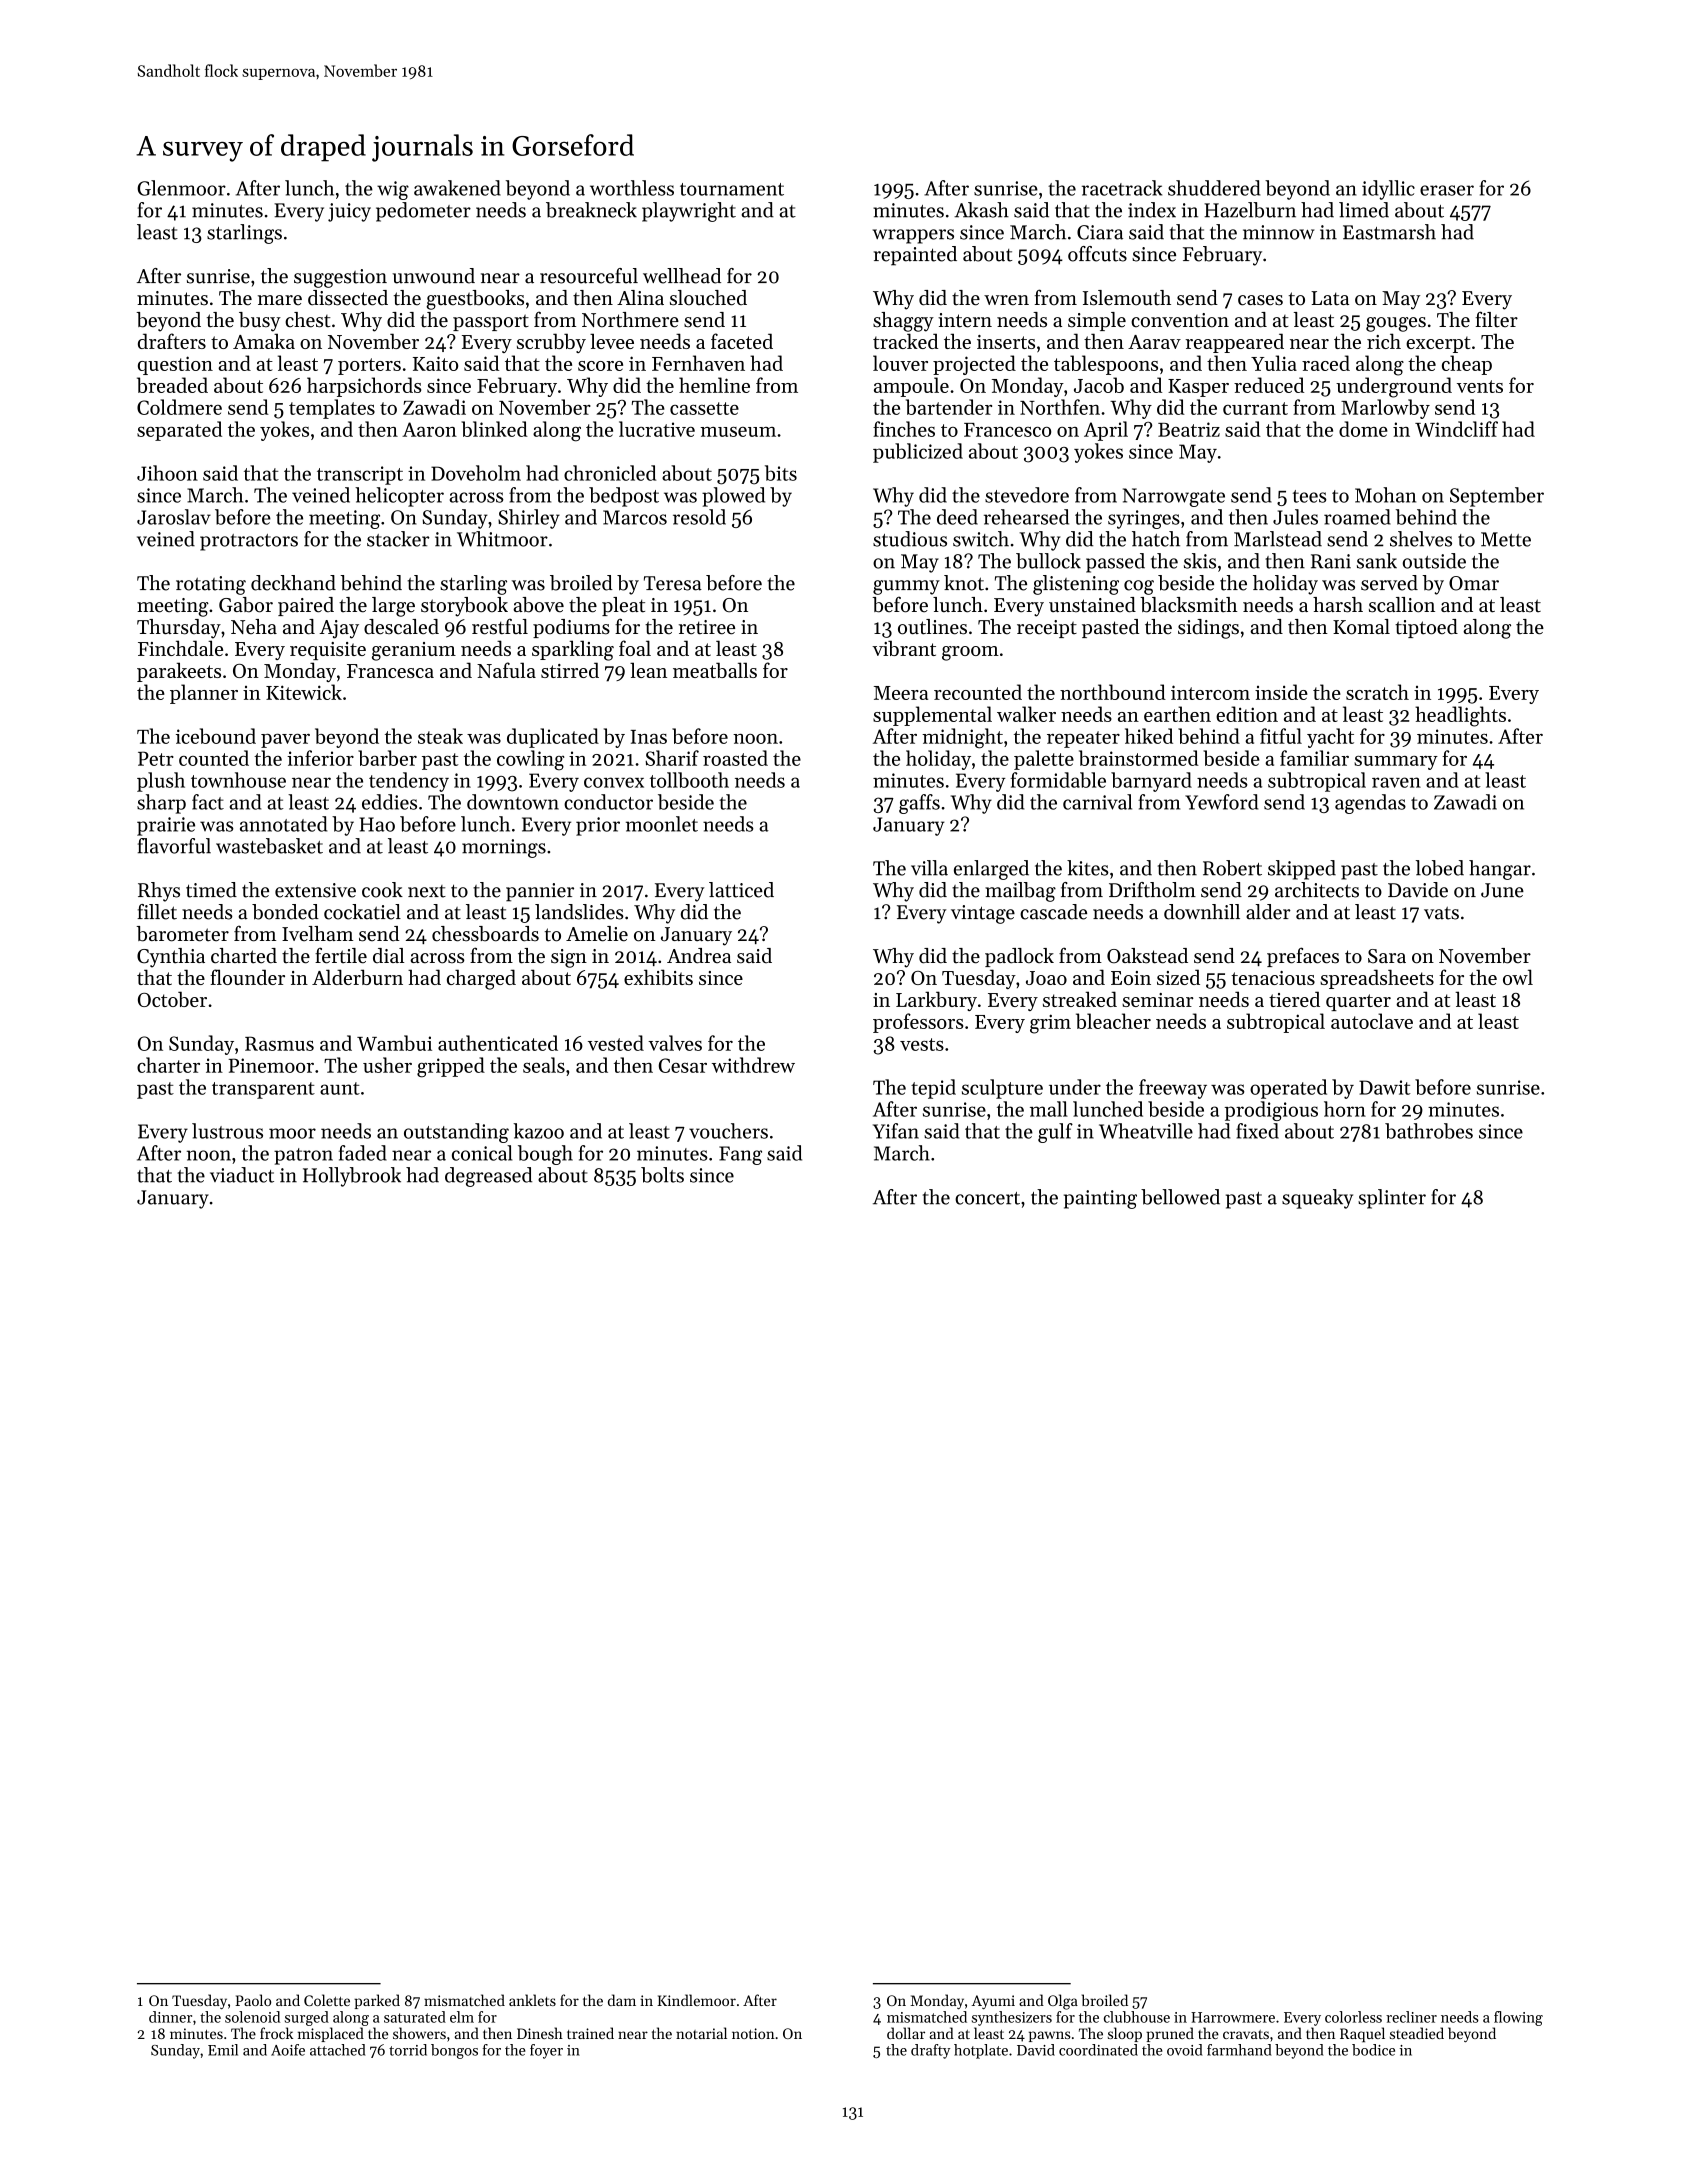  Describe the element at coordinates (987, 1198) in the image. I see `concert` at that location.
